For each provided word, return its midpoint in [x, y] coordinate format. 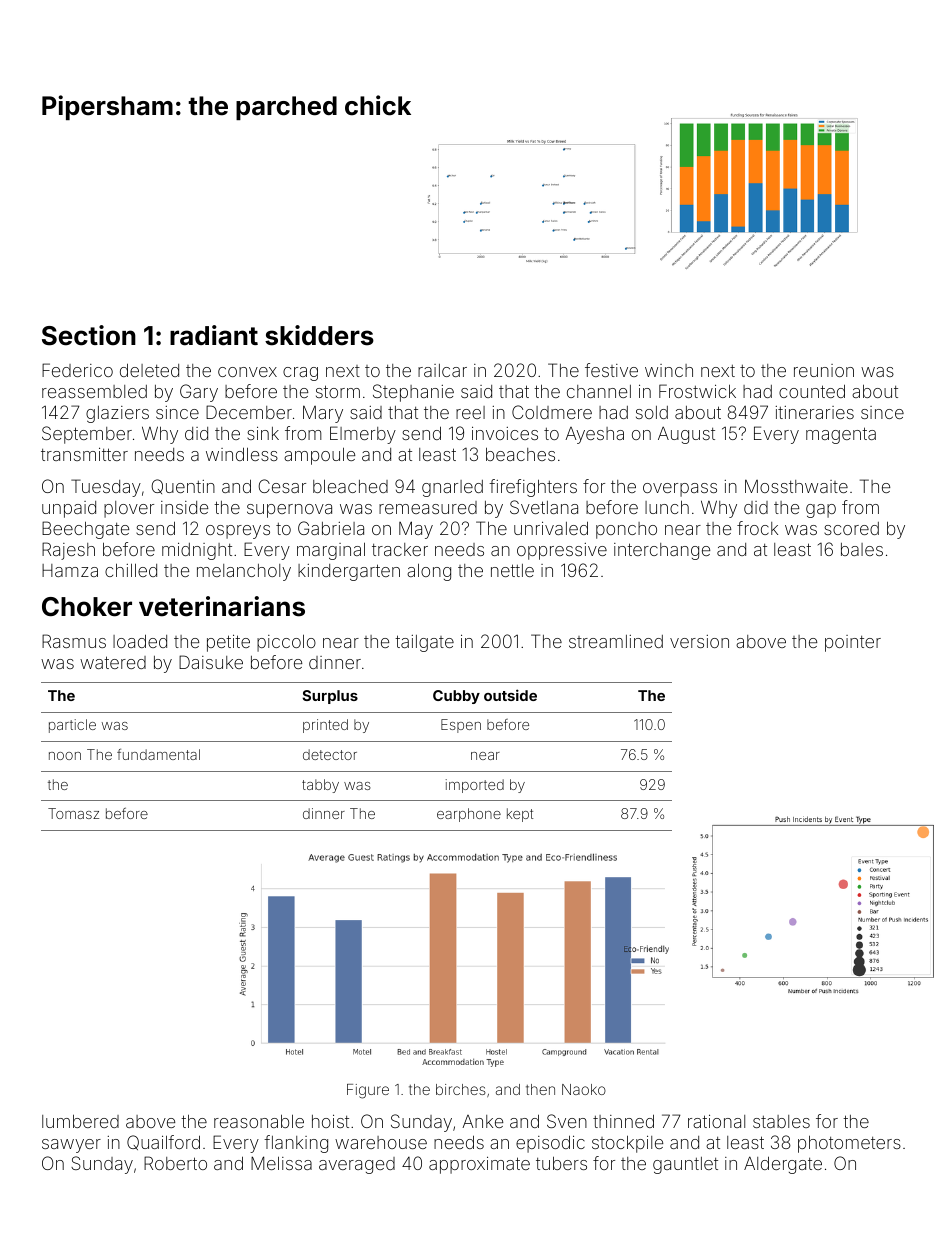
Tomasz [73, 813]
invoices [505, 433]
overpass [680, 490]
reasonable [259, 1121]
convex [247, 372]
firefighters [533, 488]
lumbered [80, 1121]
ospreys [238, 532]
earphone [469, 815]
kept [520, 815]
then [540, 1089]
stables [781, 1121]
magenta [841, 435]
